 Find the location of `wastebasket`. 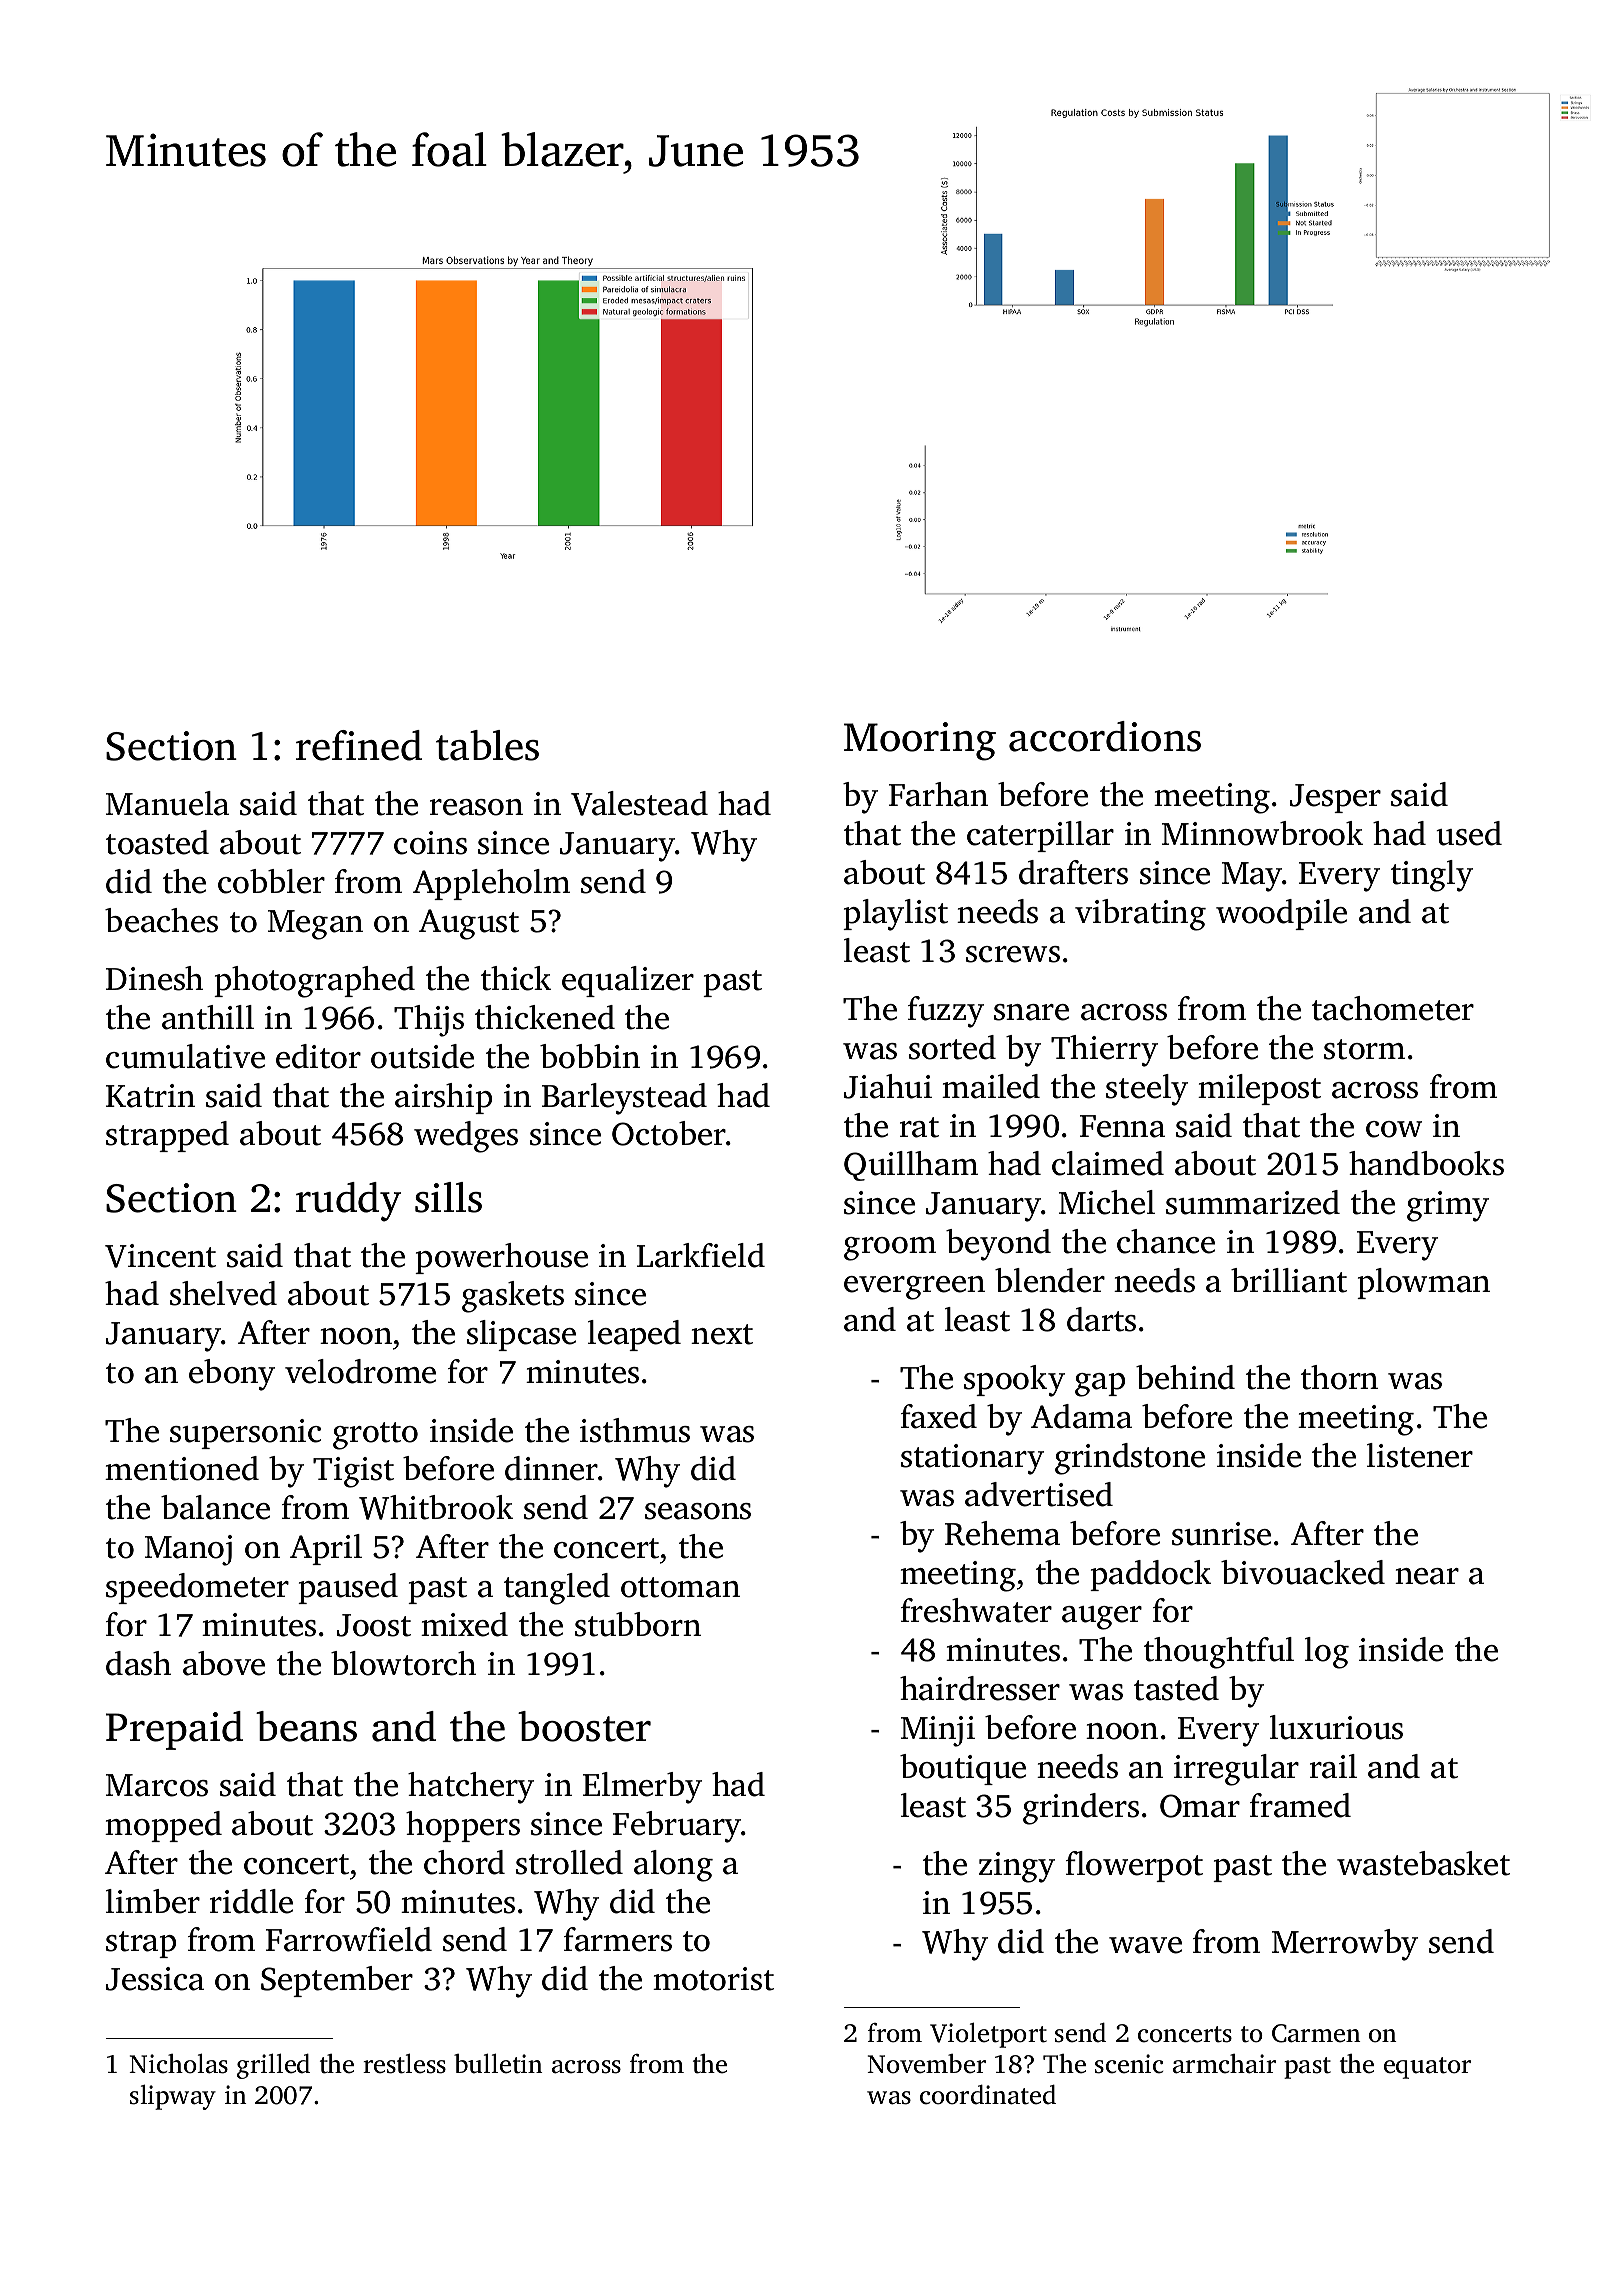

wastebasket is located at coordinates (1423, 1863).
